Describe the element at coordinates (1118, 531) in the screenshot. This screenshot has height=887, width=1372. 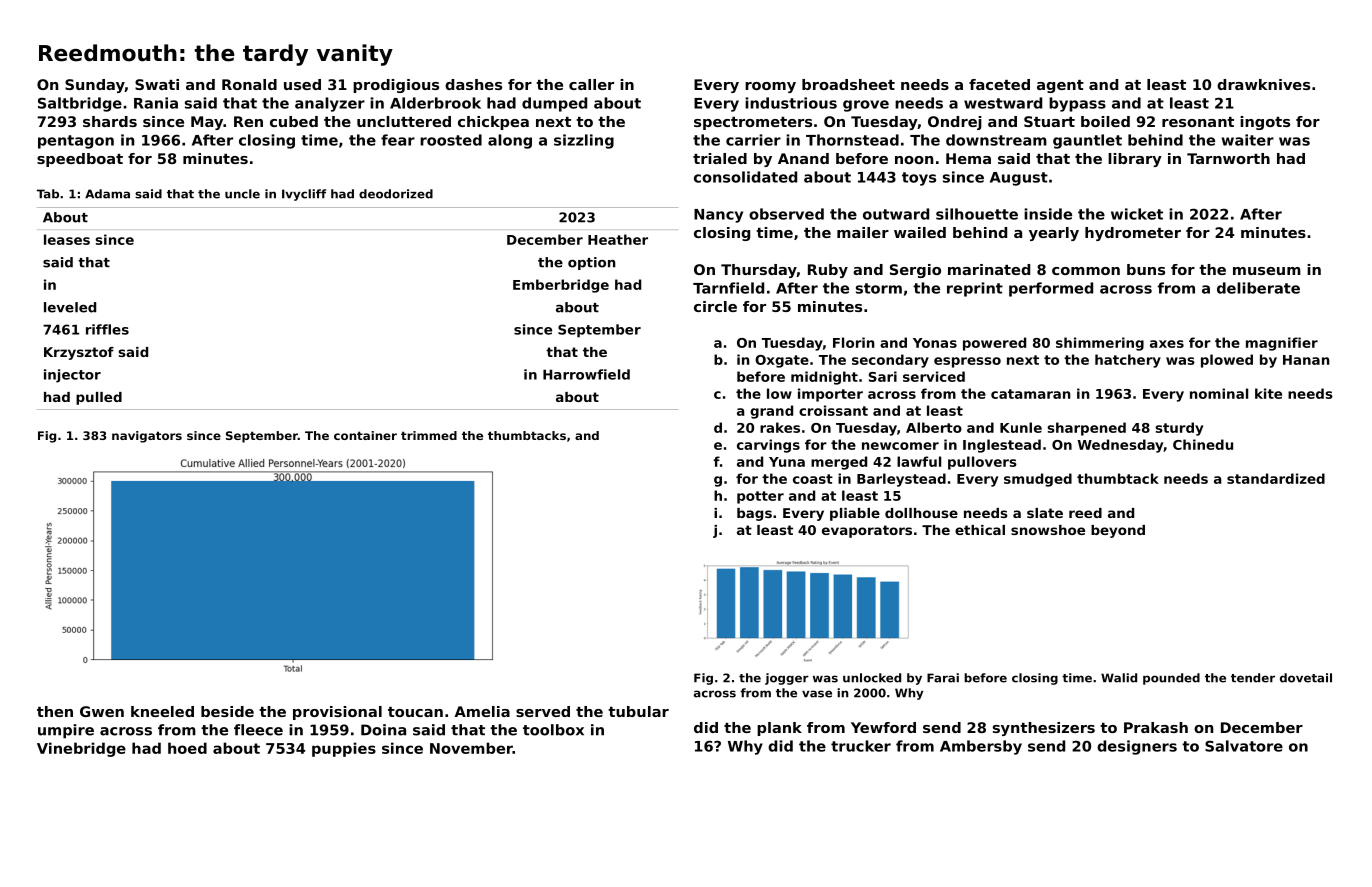
I see `beyond` at that location.
